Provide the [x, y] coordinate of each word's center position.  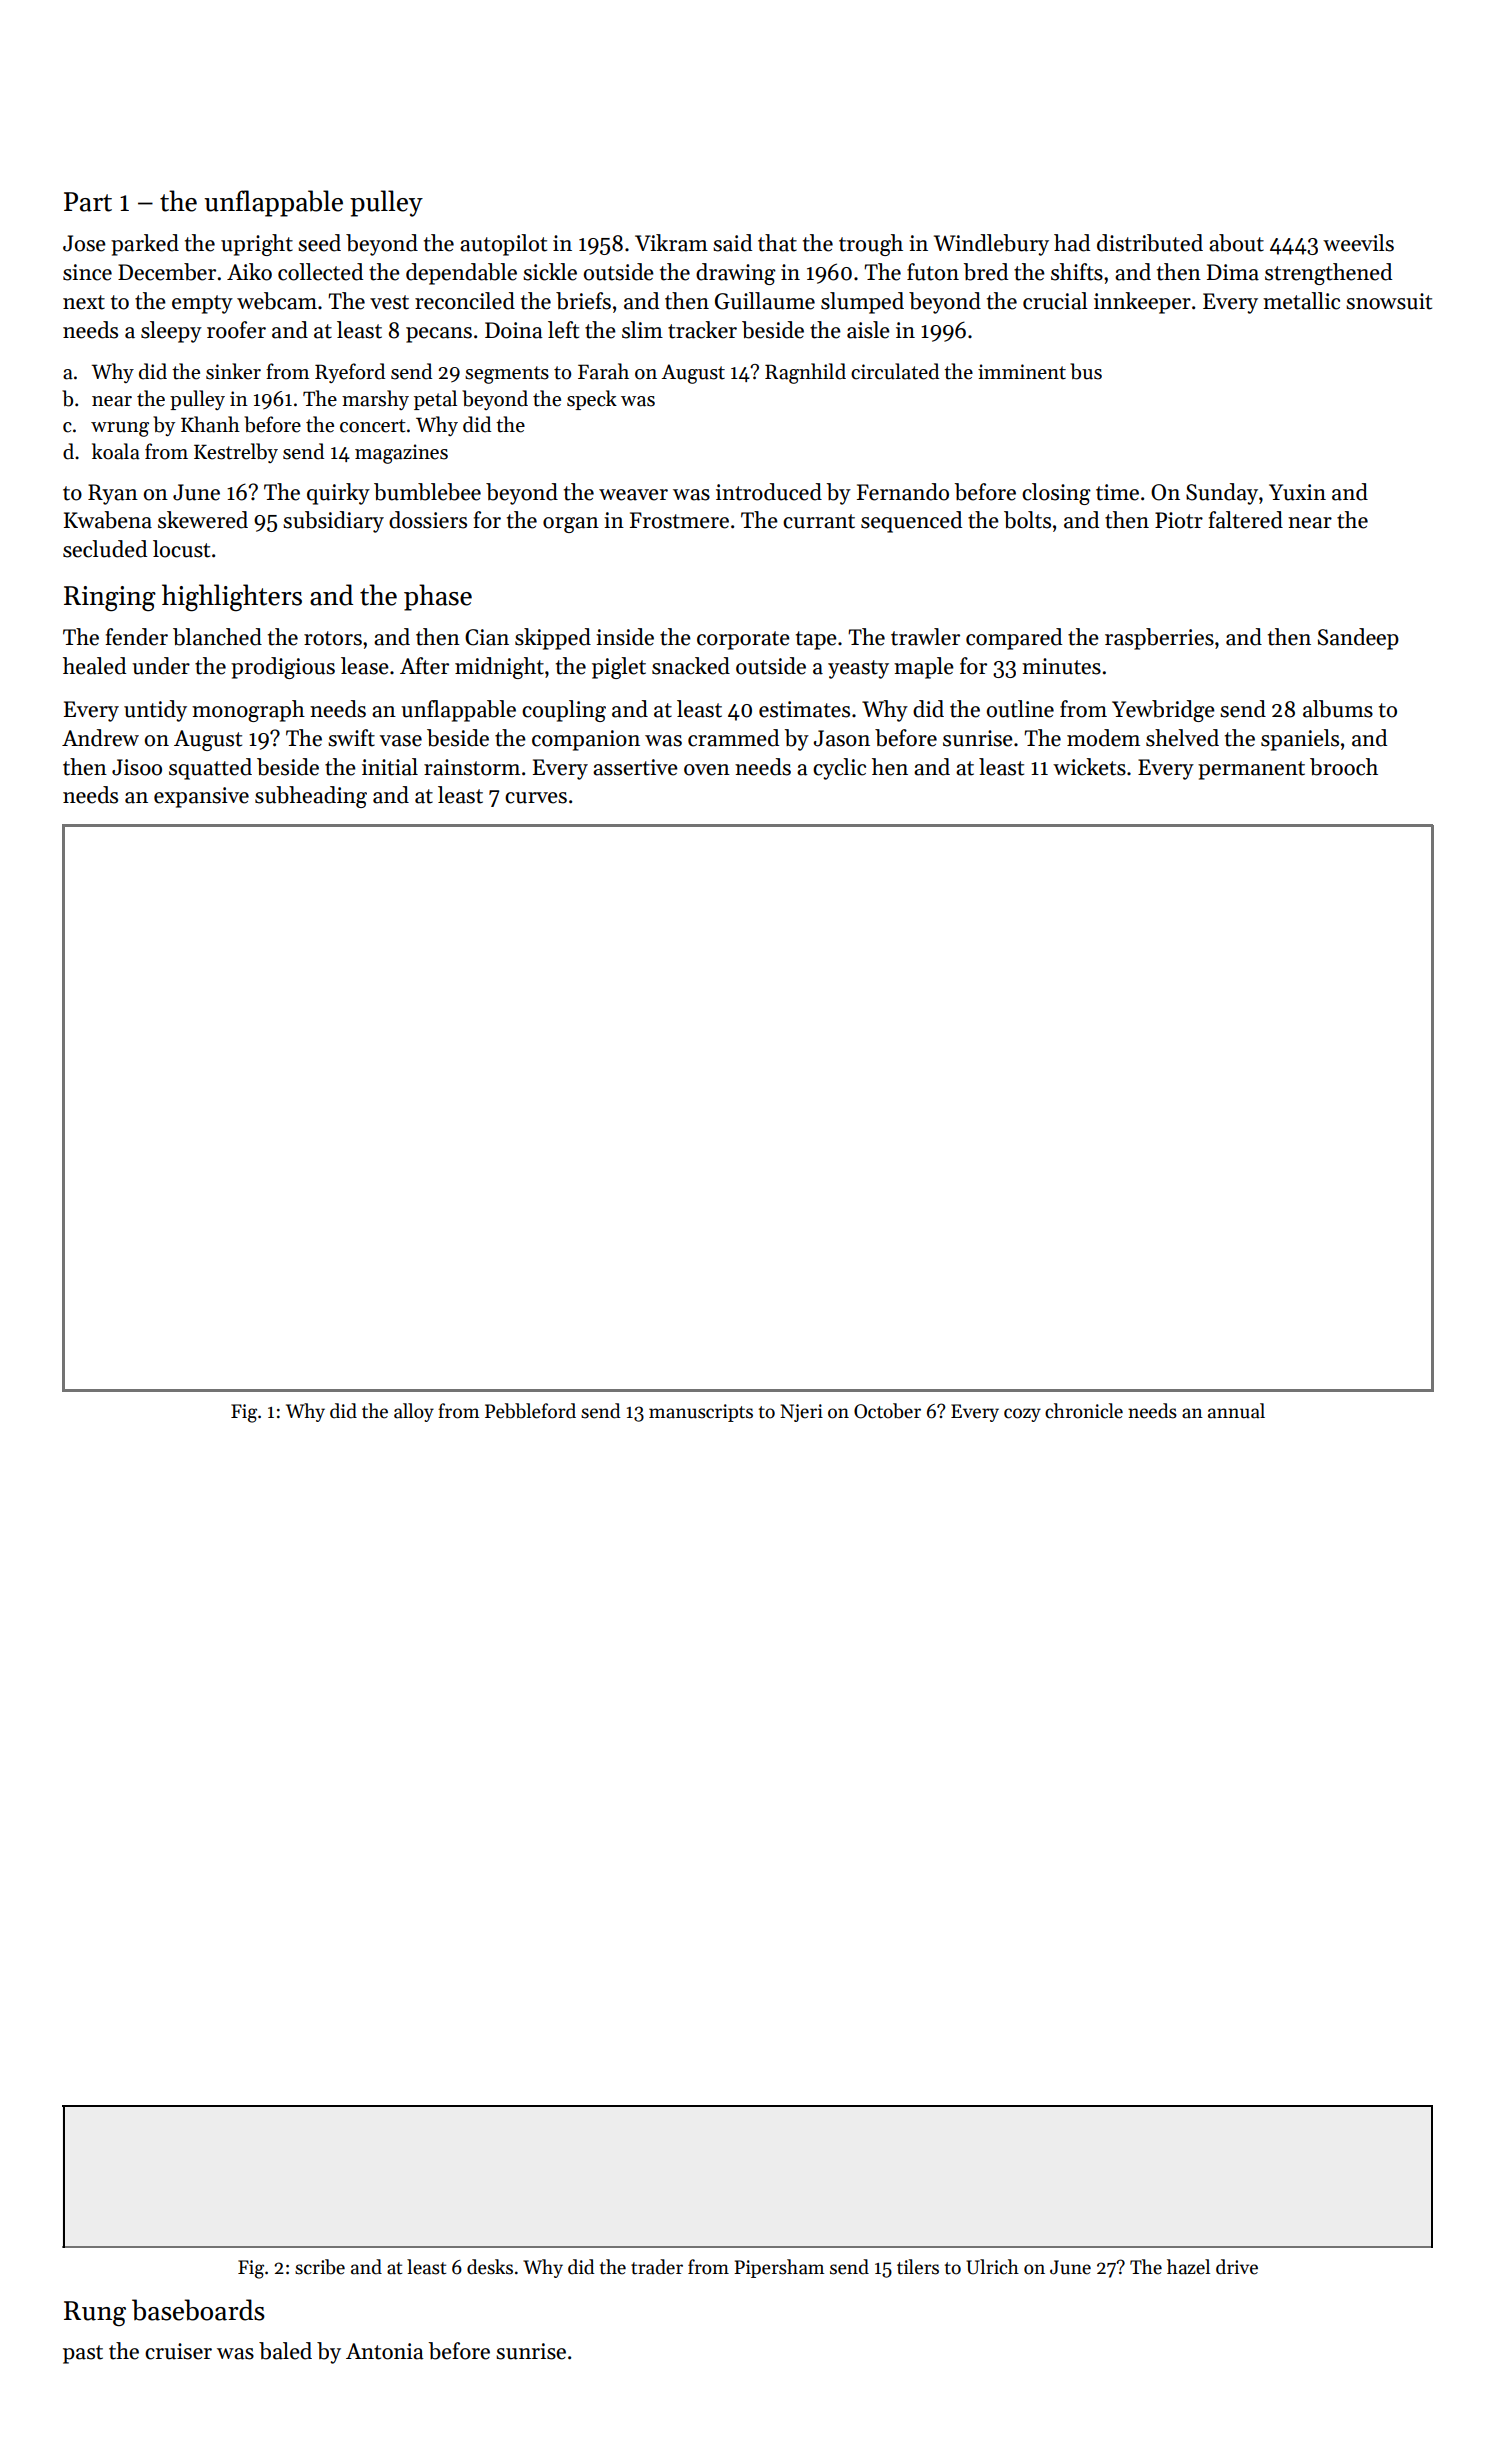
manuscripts [701, 1413]
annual [1236, 1411]
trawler [925, 637]
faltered [1245, 520]
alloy [414, 1412]
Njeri [801, 1413]
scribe [320, 2267]
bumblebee [427, 492]
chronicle [1084, 1411]
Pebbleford [530, 1411]
